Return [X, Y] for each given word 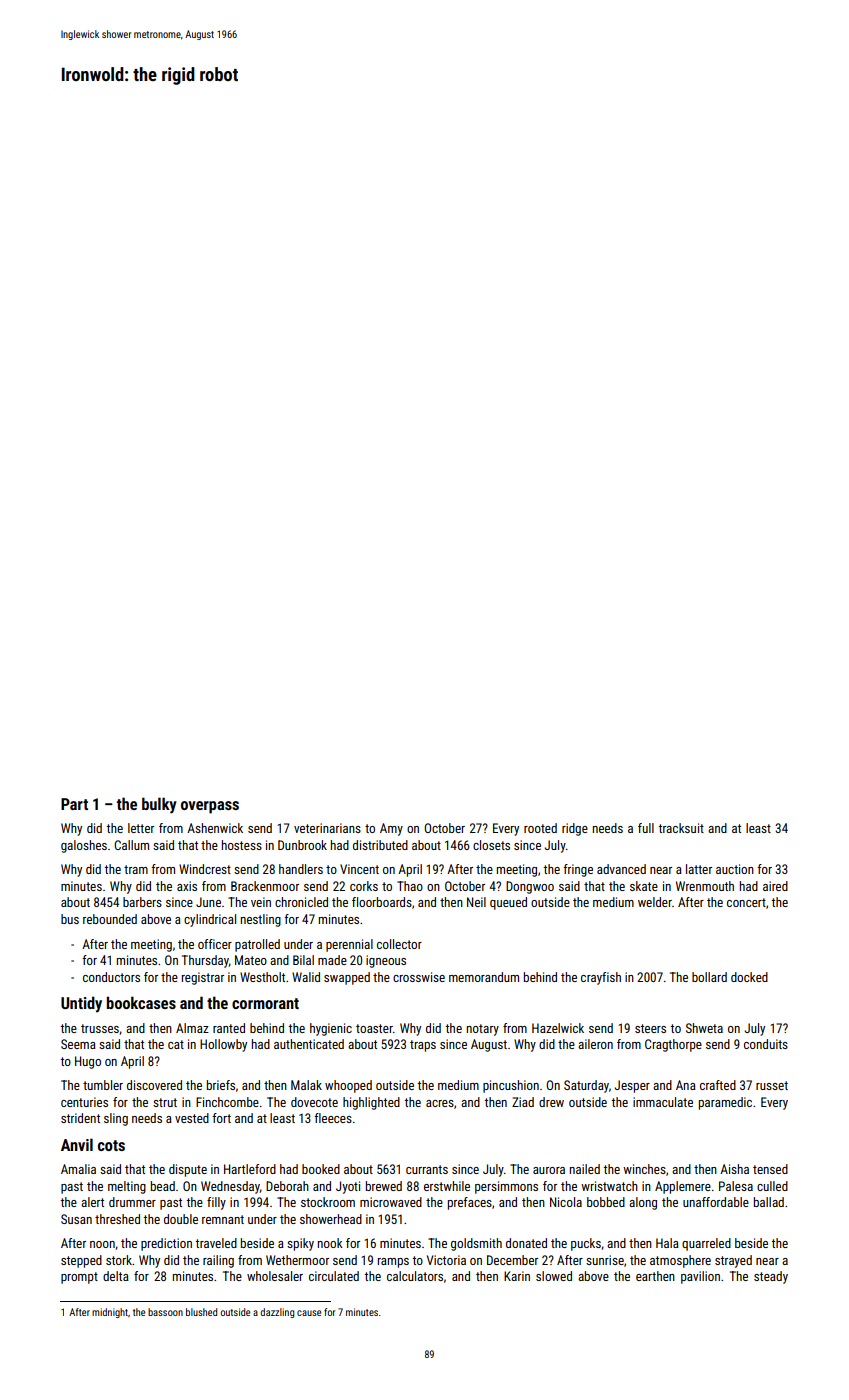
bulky [159, 805]
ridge [575, 829]
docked [749, 977]
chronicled [301, 902]
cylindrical [210, 920]
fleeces [333, 1118]
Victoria [446, 1260]
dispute [188, 1170]
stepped [81, 1261]
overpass [210, 807]
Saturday [586, 1086]
